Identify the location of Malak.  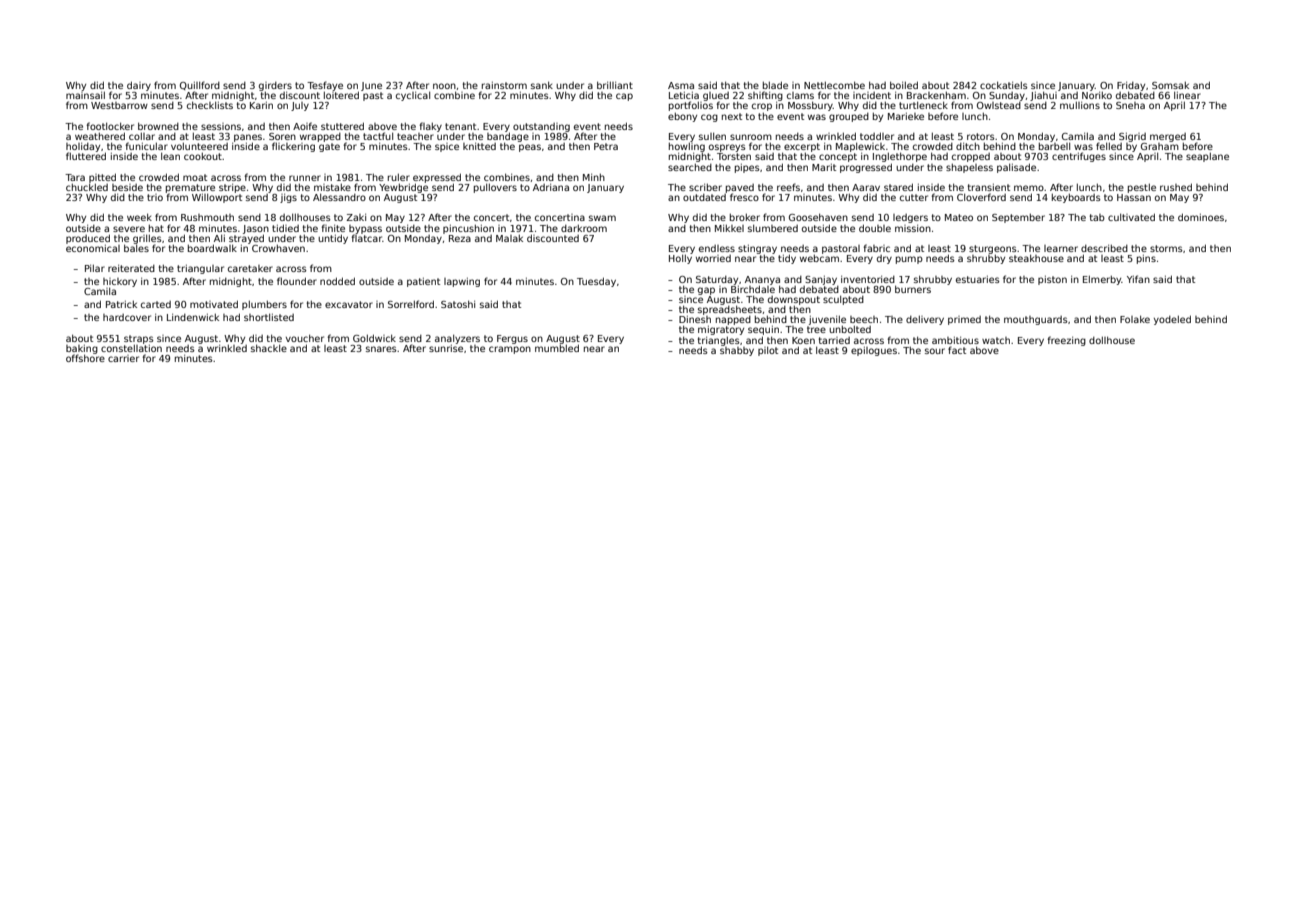
(509, 238).
